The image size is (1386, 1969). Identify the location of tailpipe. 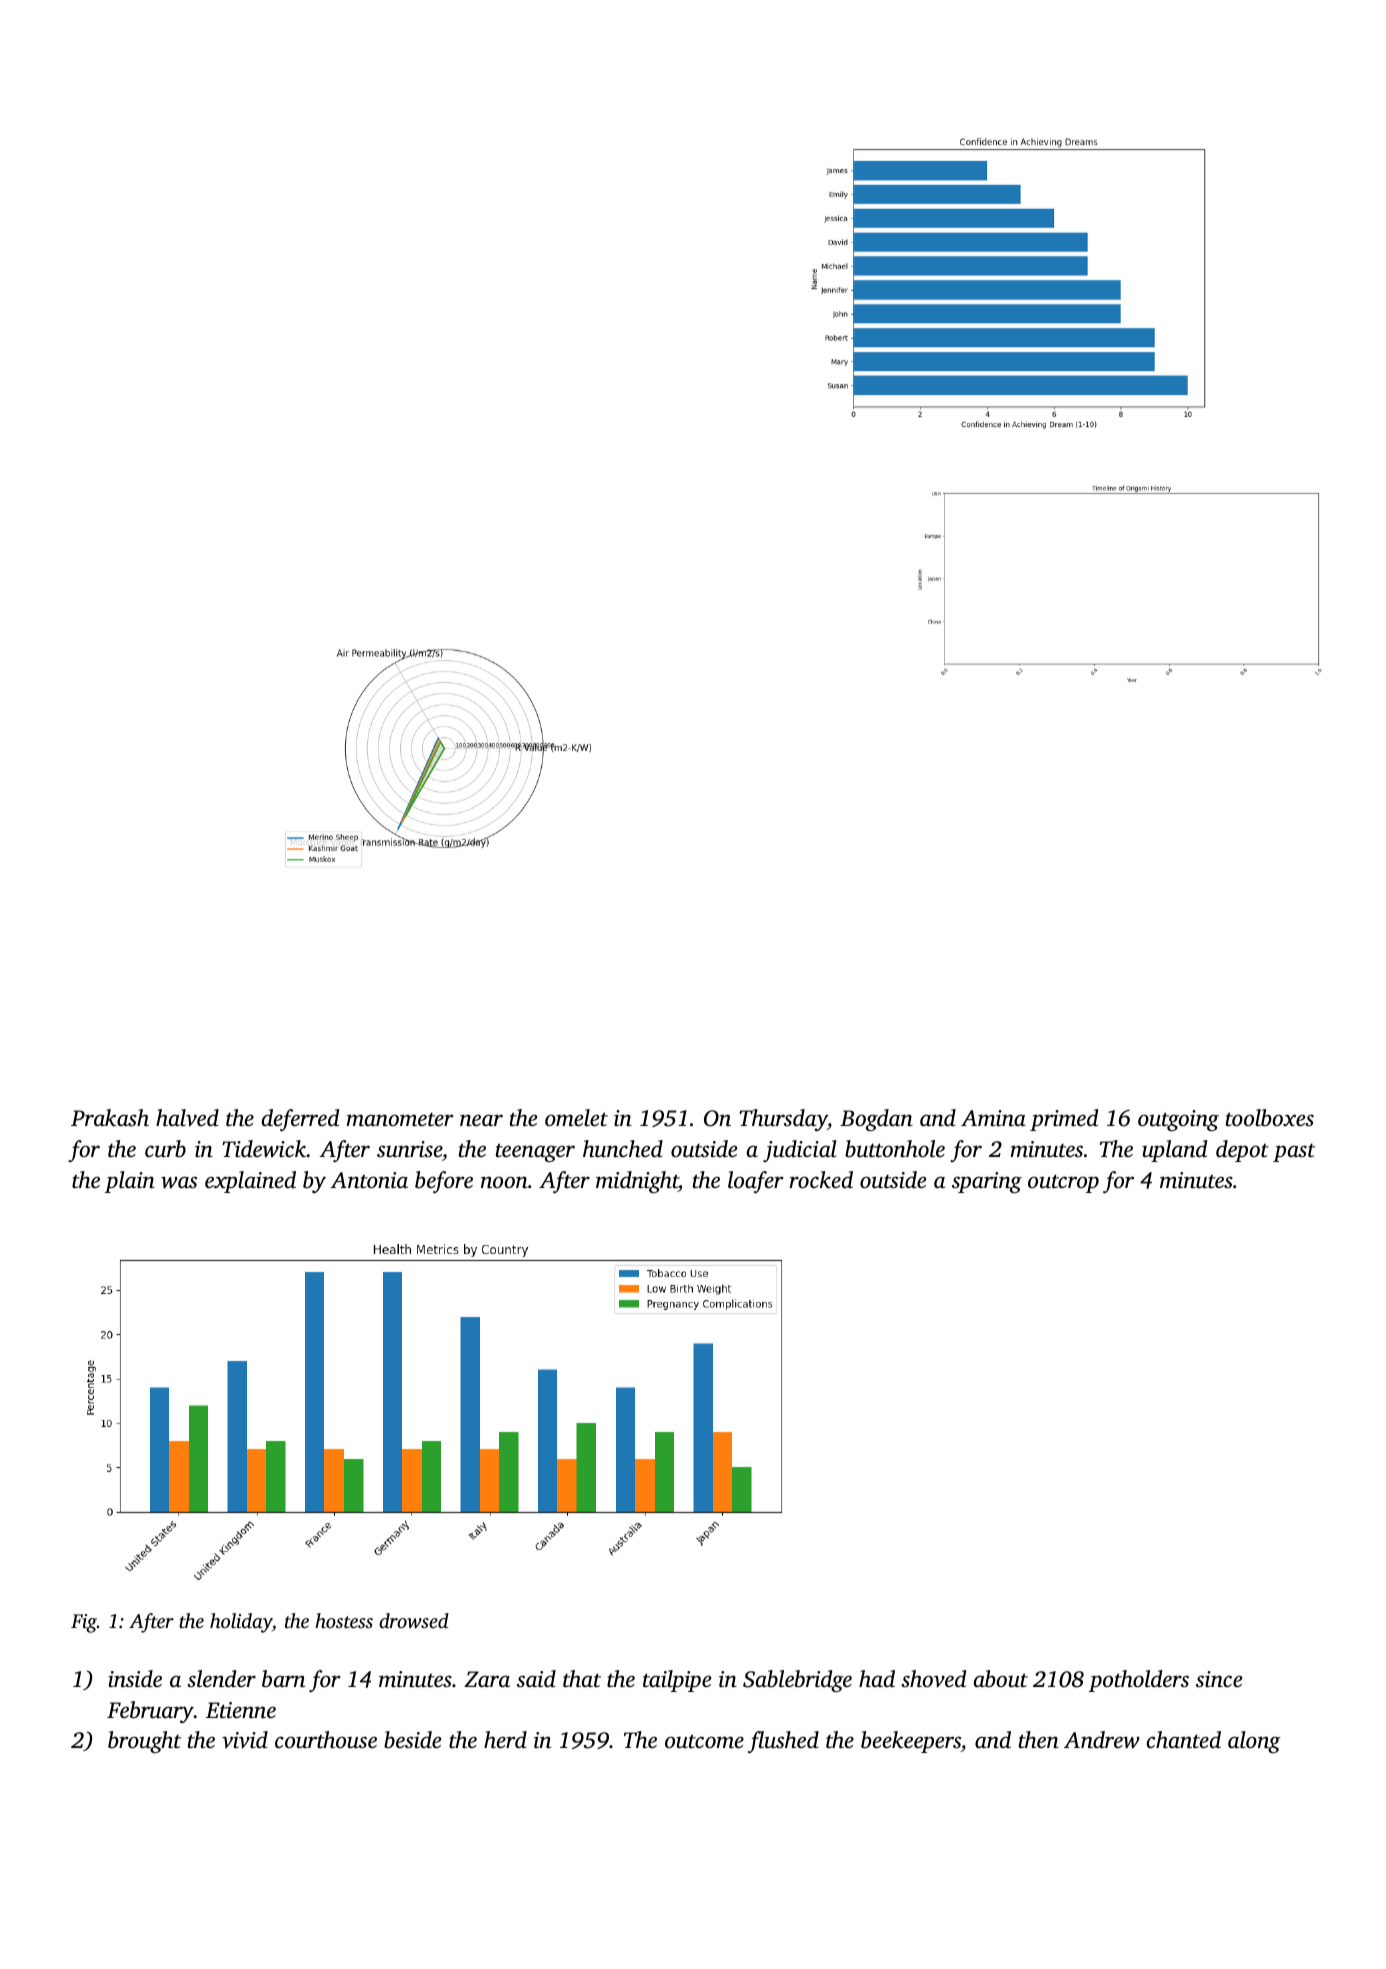
(677, 1681).
